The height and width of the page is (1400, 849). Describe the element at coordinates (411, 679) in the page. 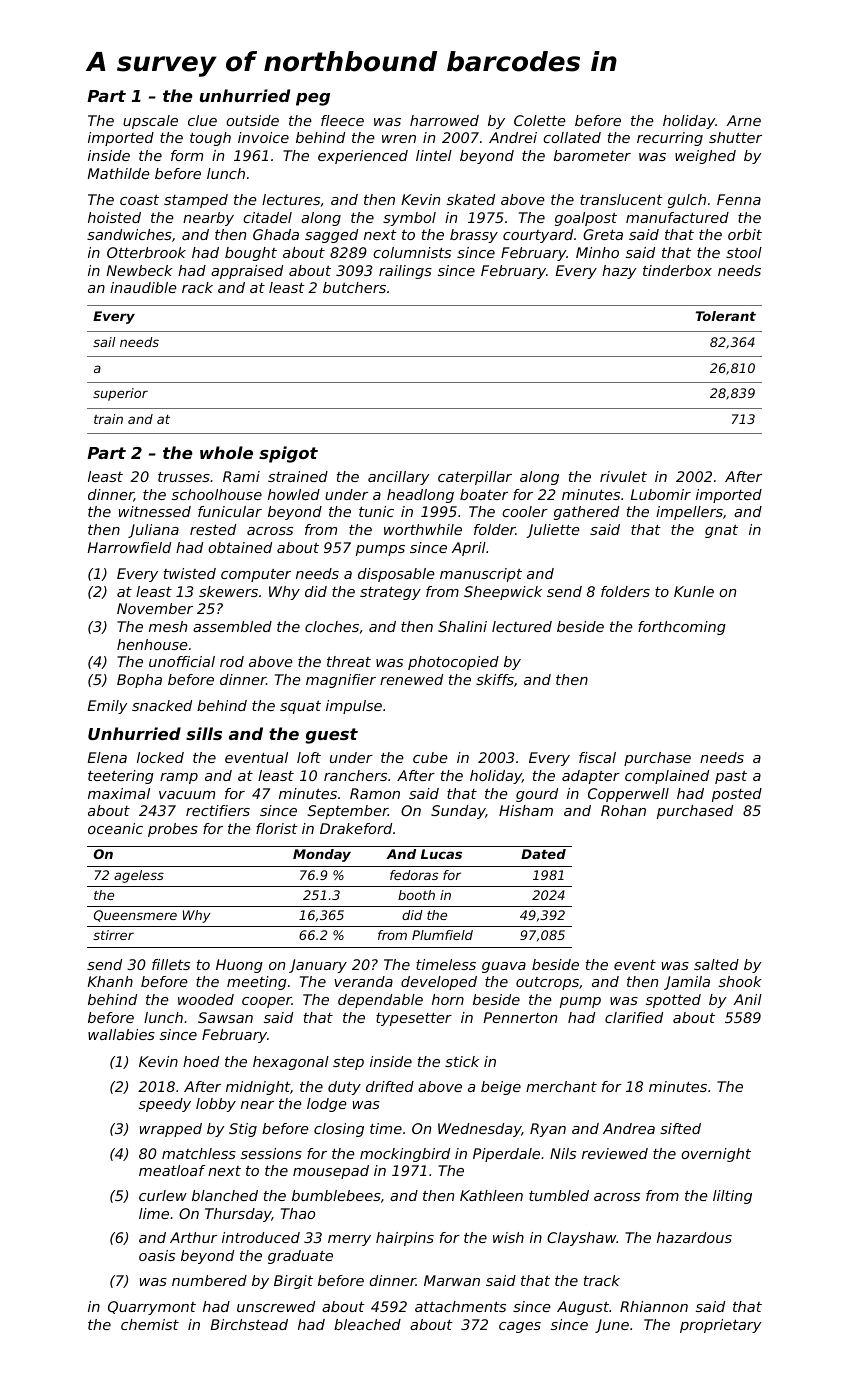

I see `renewed` at that location.
